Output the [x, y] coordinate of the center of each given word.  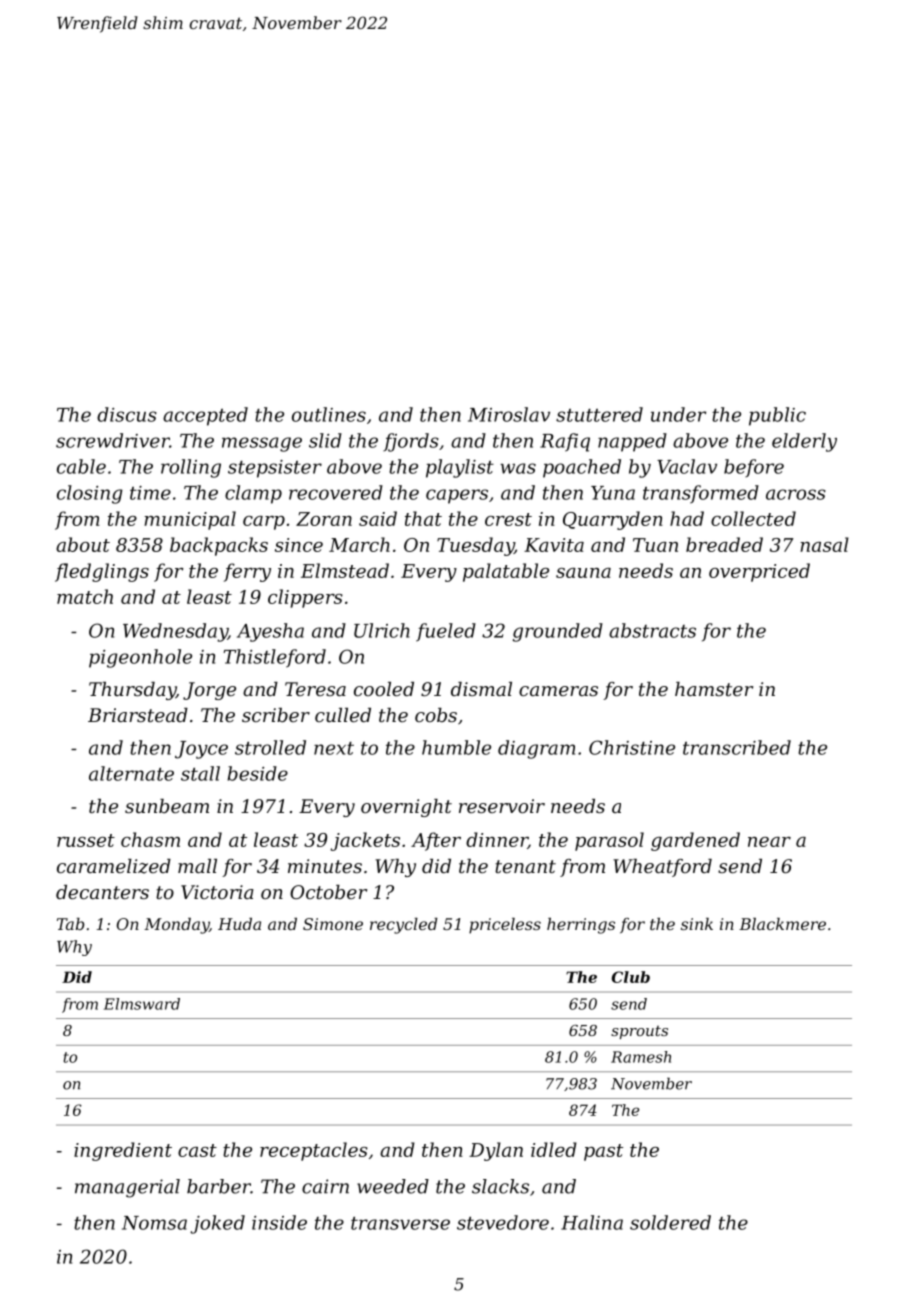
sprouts [639, 1032]
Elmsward [142, 1004]
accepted [205, 416]
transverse [400, 1223]
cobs [436, 715]
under [678, 414]
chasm [150, 839]
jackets [365, 841]
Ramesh [641, 1057]
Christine [632, 747]
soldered [670, 1222]
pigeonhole [140, 658]
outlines [329, 414]
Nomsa [154, 1223]
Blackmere [782, 924]
